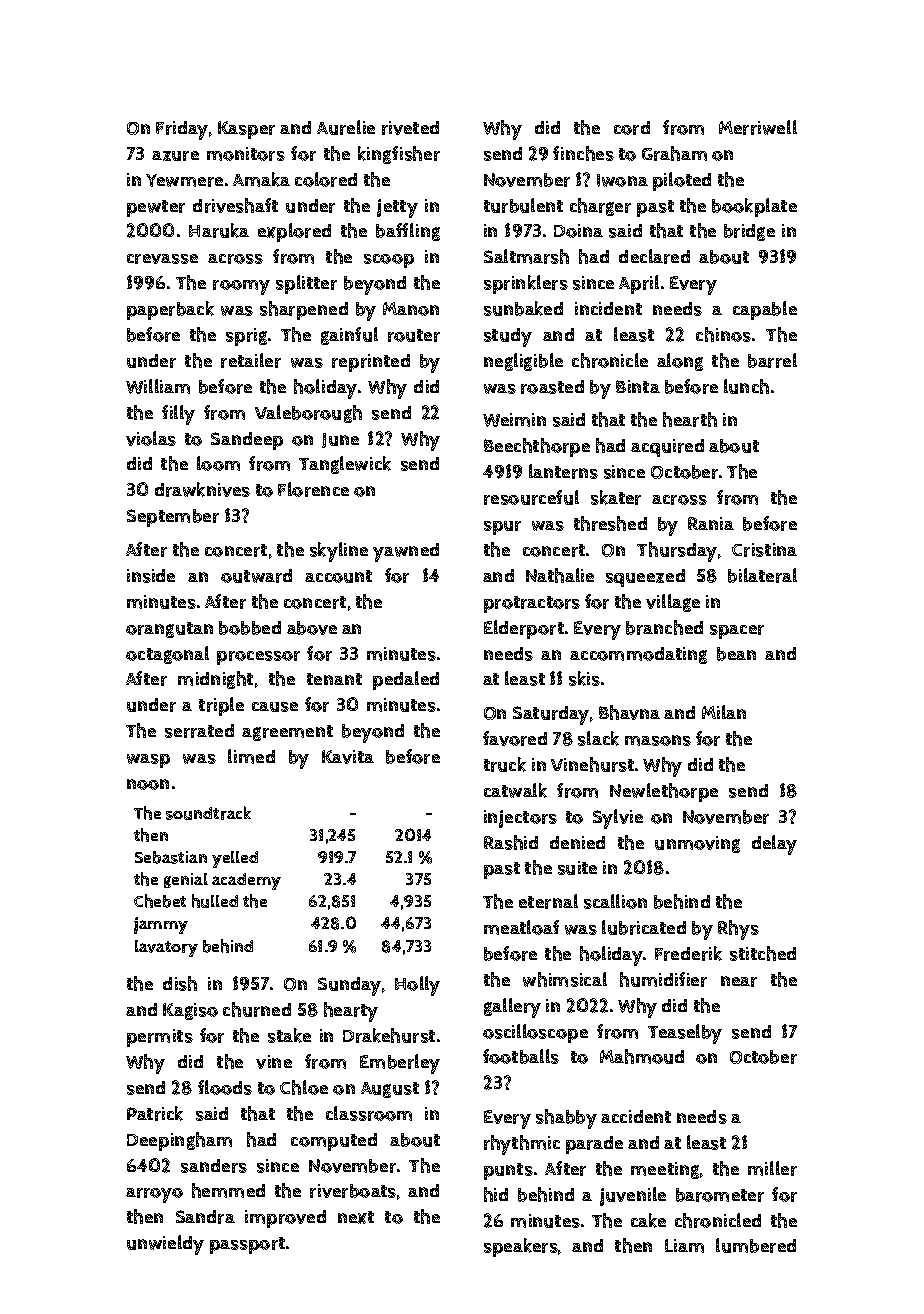 The width and height of the page is (924, 1314). Describe the element at coordinates (724, 712) in the page. I see `Milan` at that location.
